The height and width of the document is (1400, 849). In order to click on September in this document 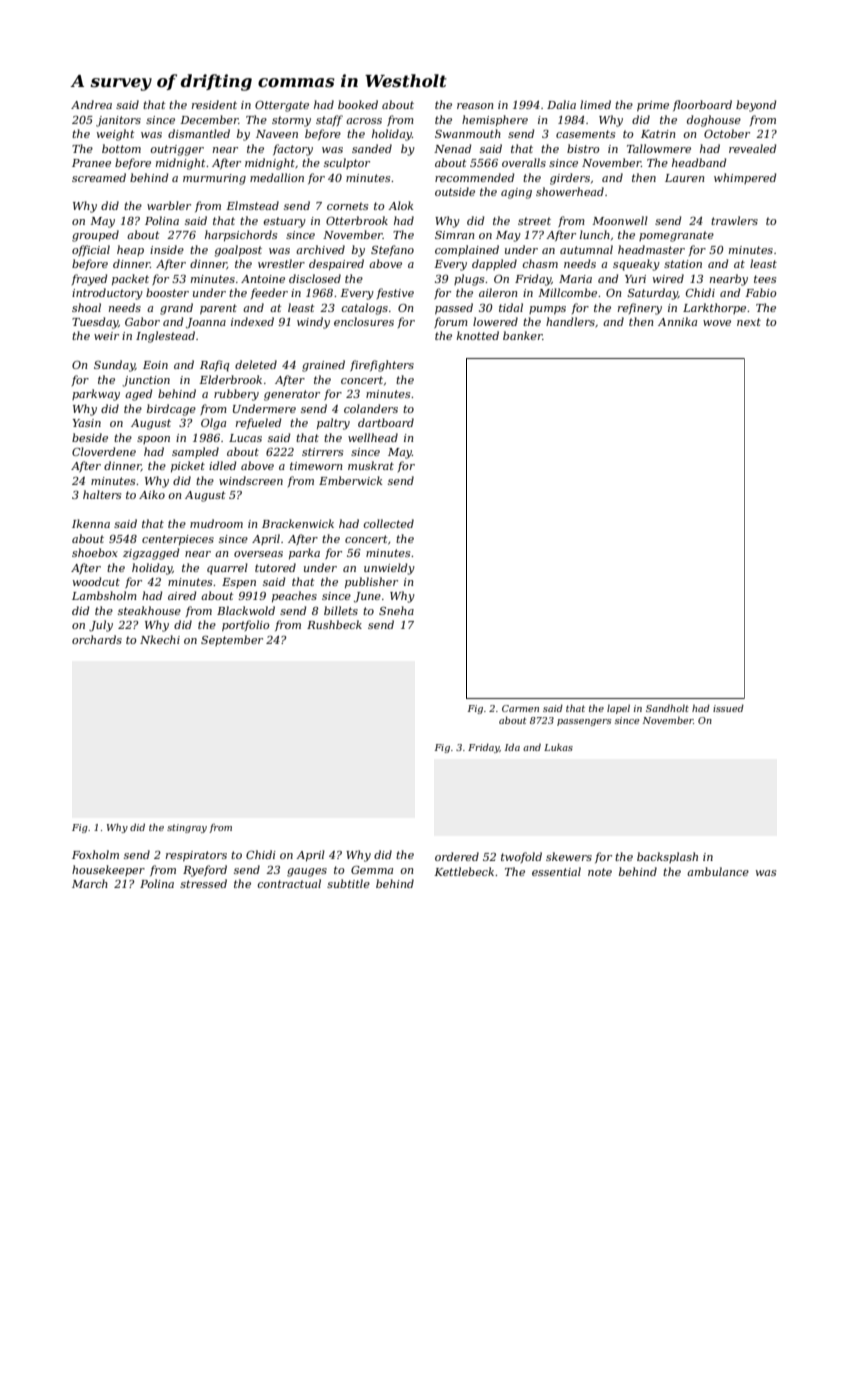, I will do `click(232, 640)`.
